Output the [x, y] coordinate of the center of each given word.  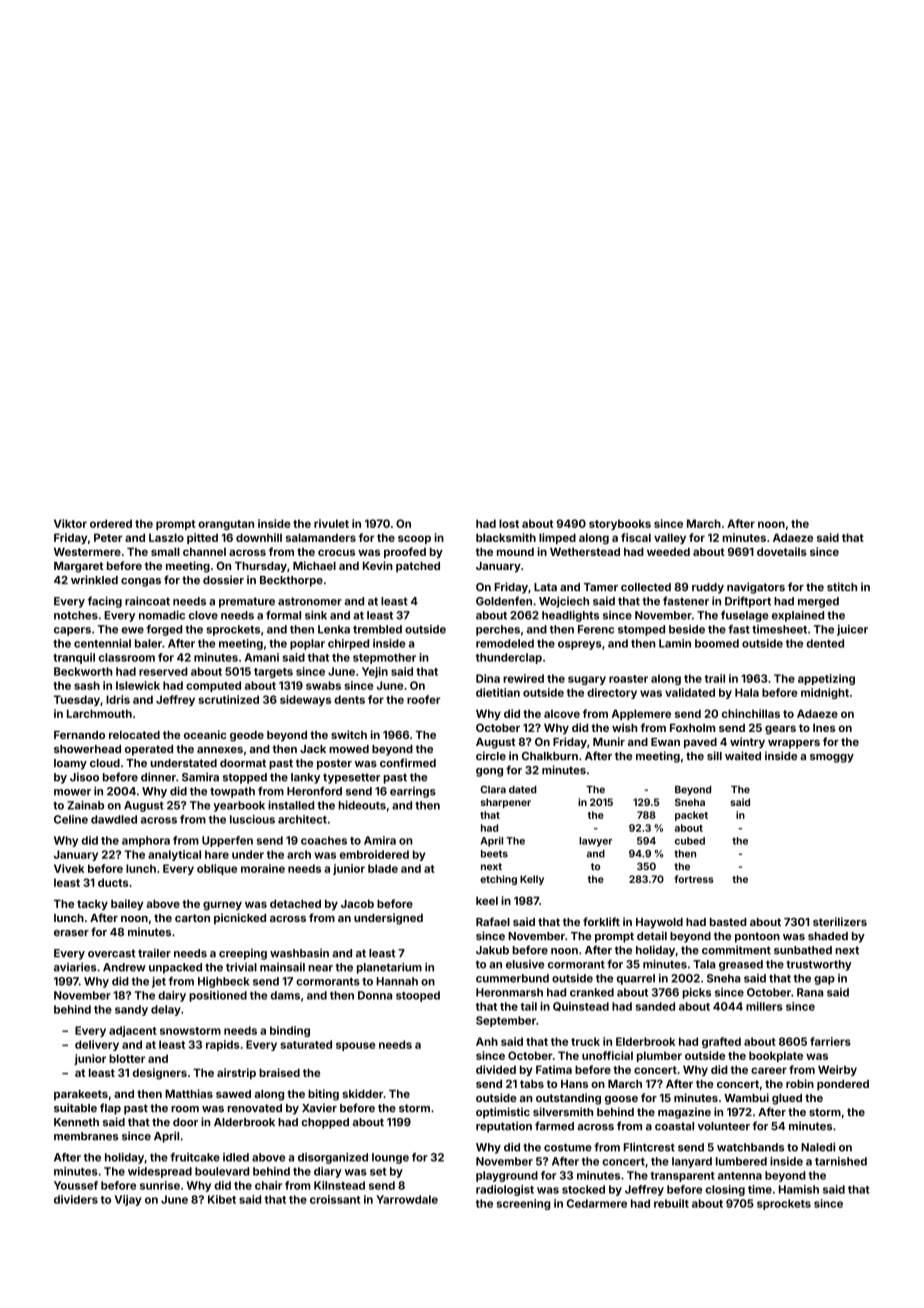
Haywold [659, 923]
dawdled [114, 819]
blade [383, 868]
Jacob [357, 903]
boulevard [222, 1171]
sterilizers [840, 921]
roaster [628, 679]
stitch [842, 586]
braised [279, 1072]
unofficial [607, 1055]
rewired [523, 678]
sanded [655, 1006]
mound [515, 552]
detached [295, 903]
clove [203, 615]
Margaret [78, 567]
